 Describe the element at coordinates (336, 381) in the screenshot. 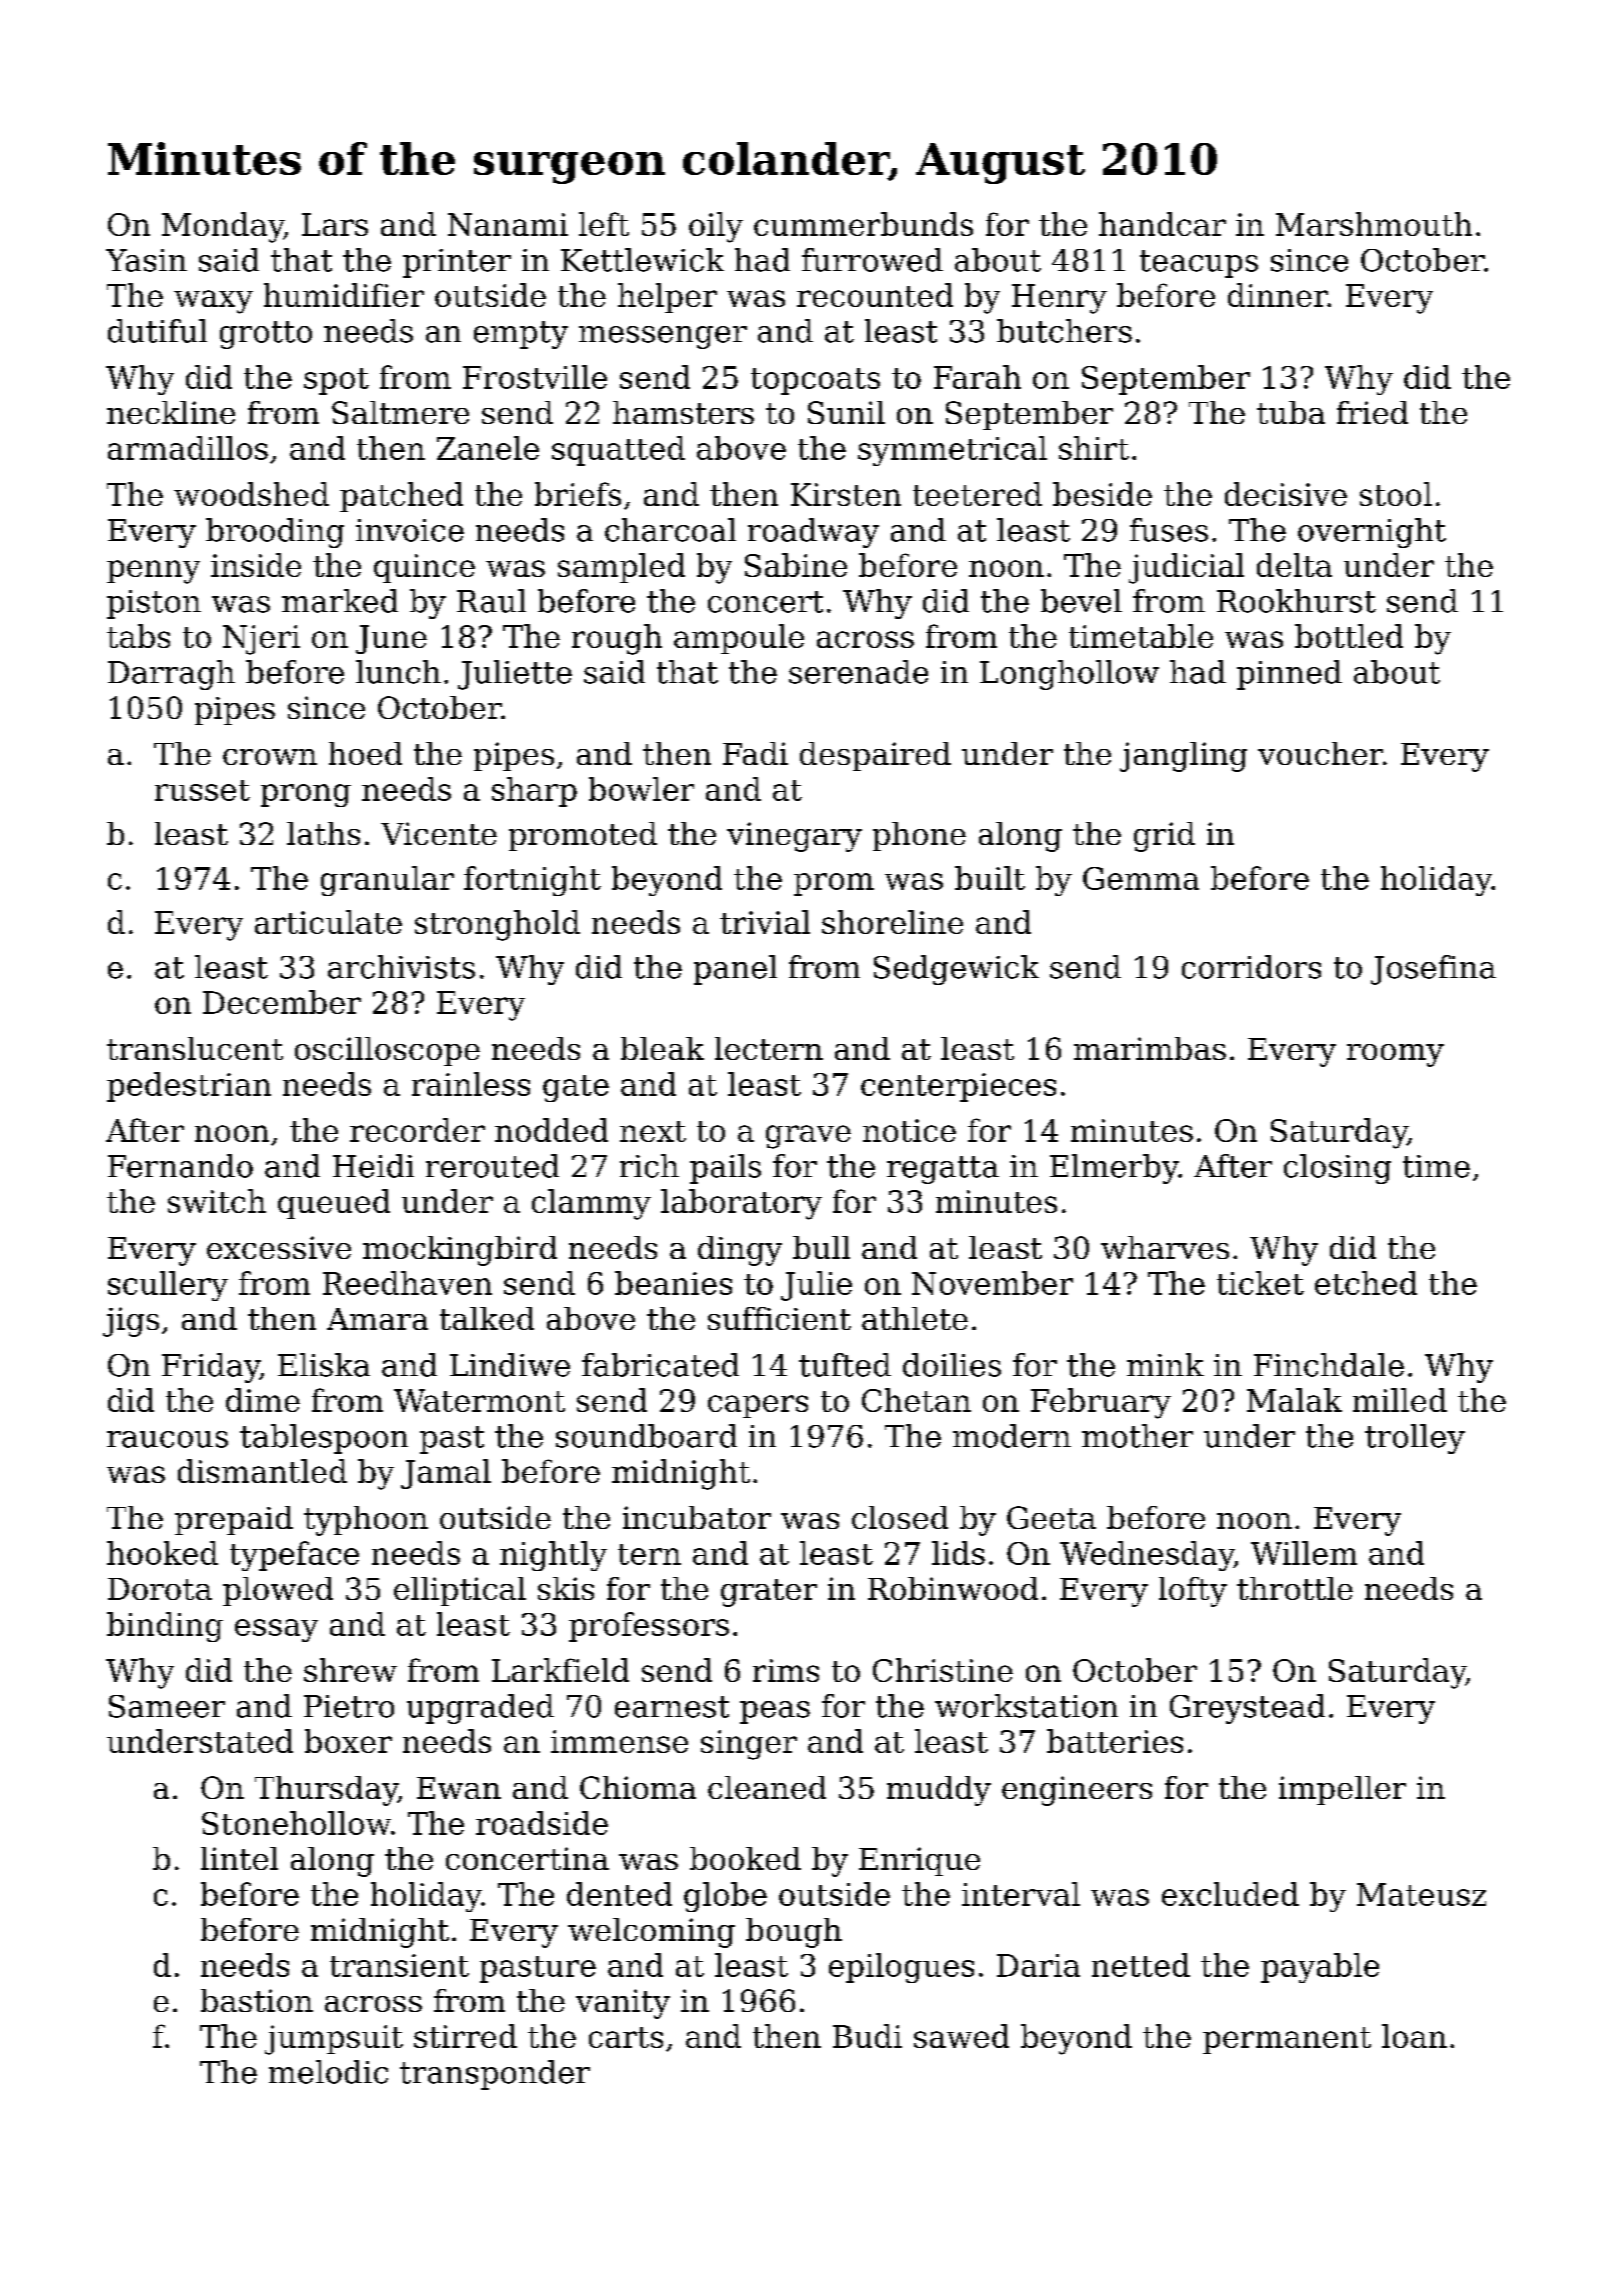

I see `spot` at that location.
